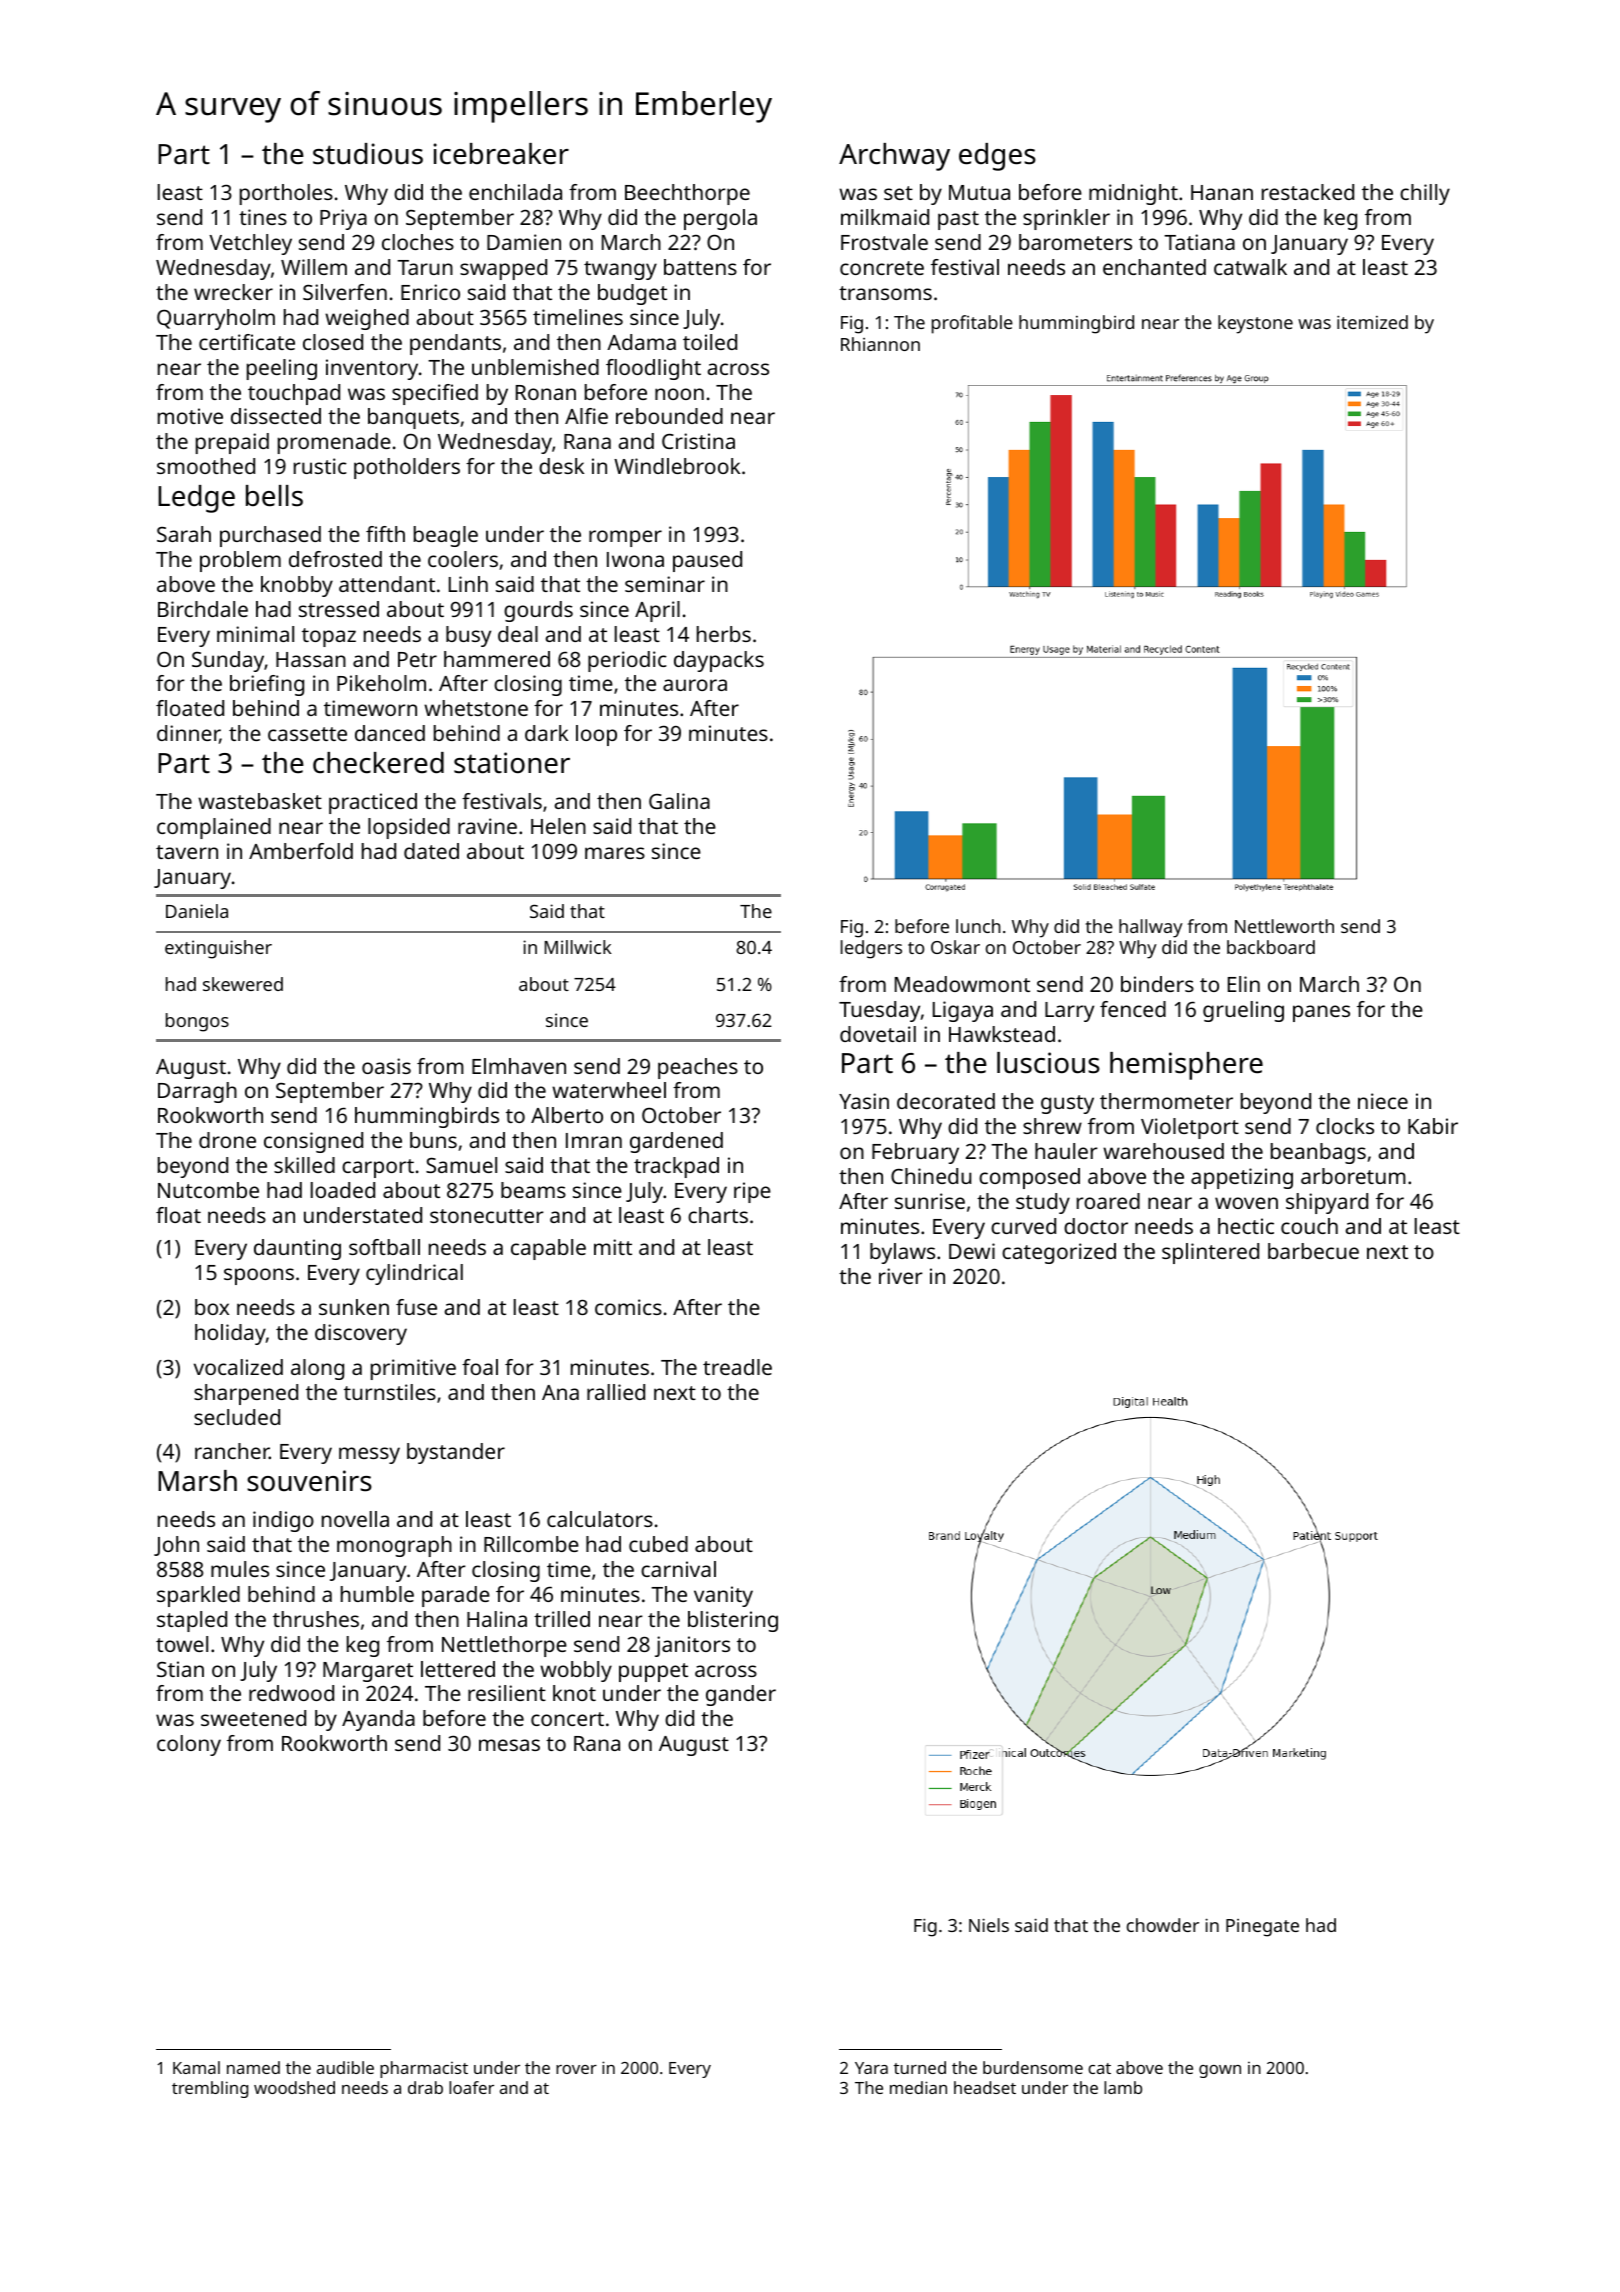  What do you see at coordinates (678, 1569) in the document?
I see `carnival` at bounding box center [678, 1569].
